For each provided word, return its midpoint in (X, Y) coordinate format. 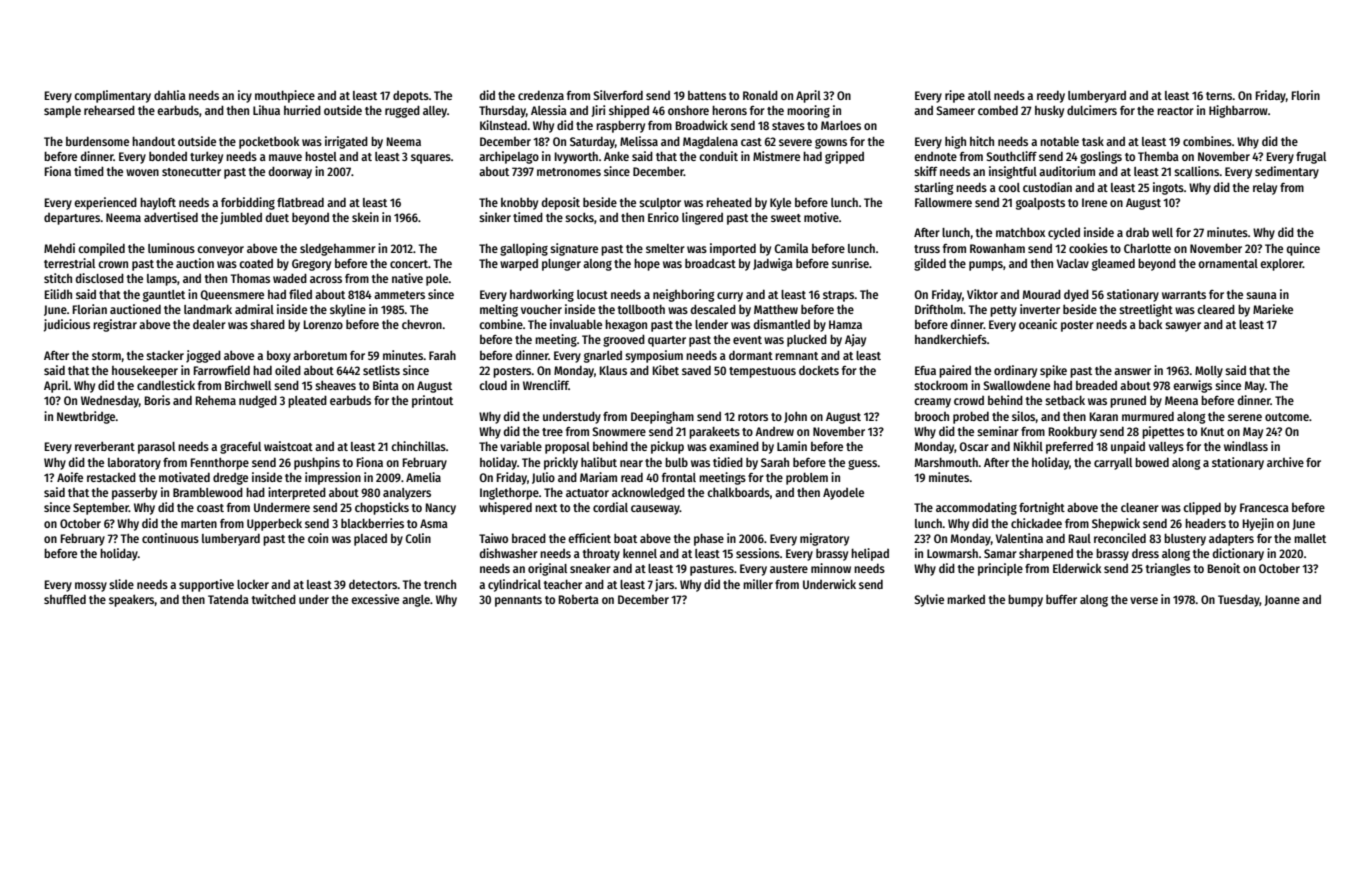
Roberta (579, 599)
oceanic (1038, 324)
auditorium (1067, 171)
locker (253, 584)
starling (933, 188)
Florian (90, 309)
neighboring (683, 295)
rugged (402, 111)
